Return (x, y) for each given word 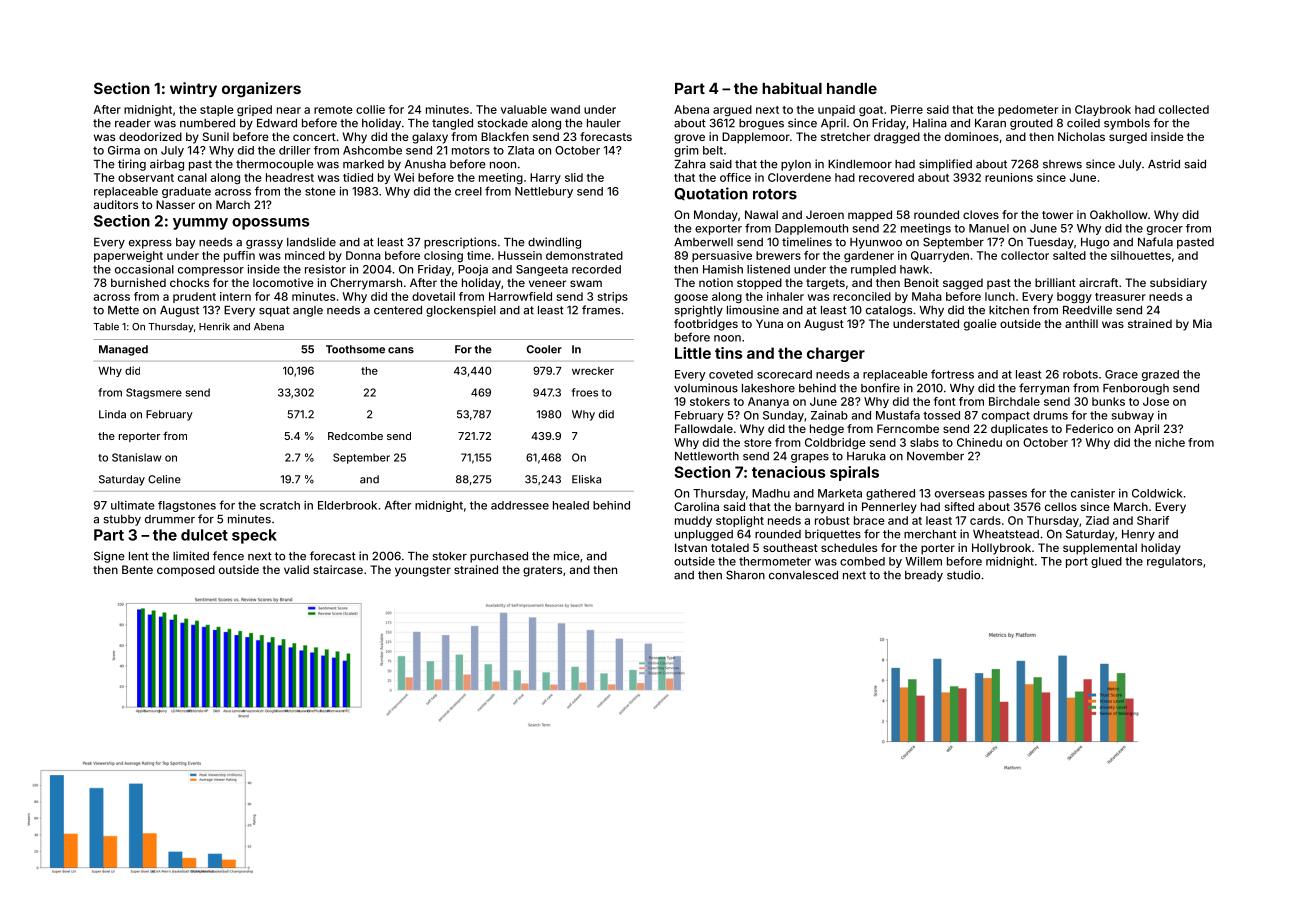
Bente (137, 569)
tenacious (789, 472)
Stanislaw (136, 457)
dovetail (433, 296)
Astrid (1164, 164)
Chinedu (979, 442)
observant (146, 177)
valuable (524, 109)
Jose (1156, 401)
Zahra (690, 164)
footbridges (706, 325)
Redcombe (355, 436)
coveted (731, 374)
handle (852, 88)
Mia (1202, 323)
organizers (261, 90)
